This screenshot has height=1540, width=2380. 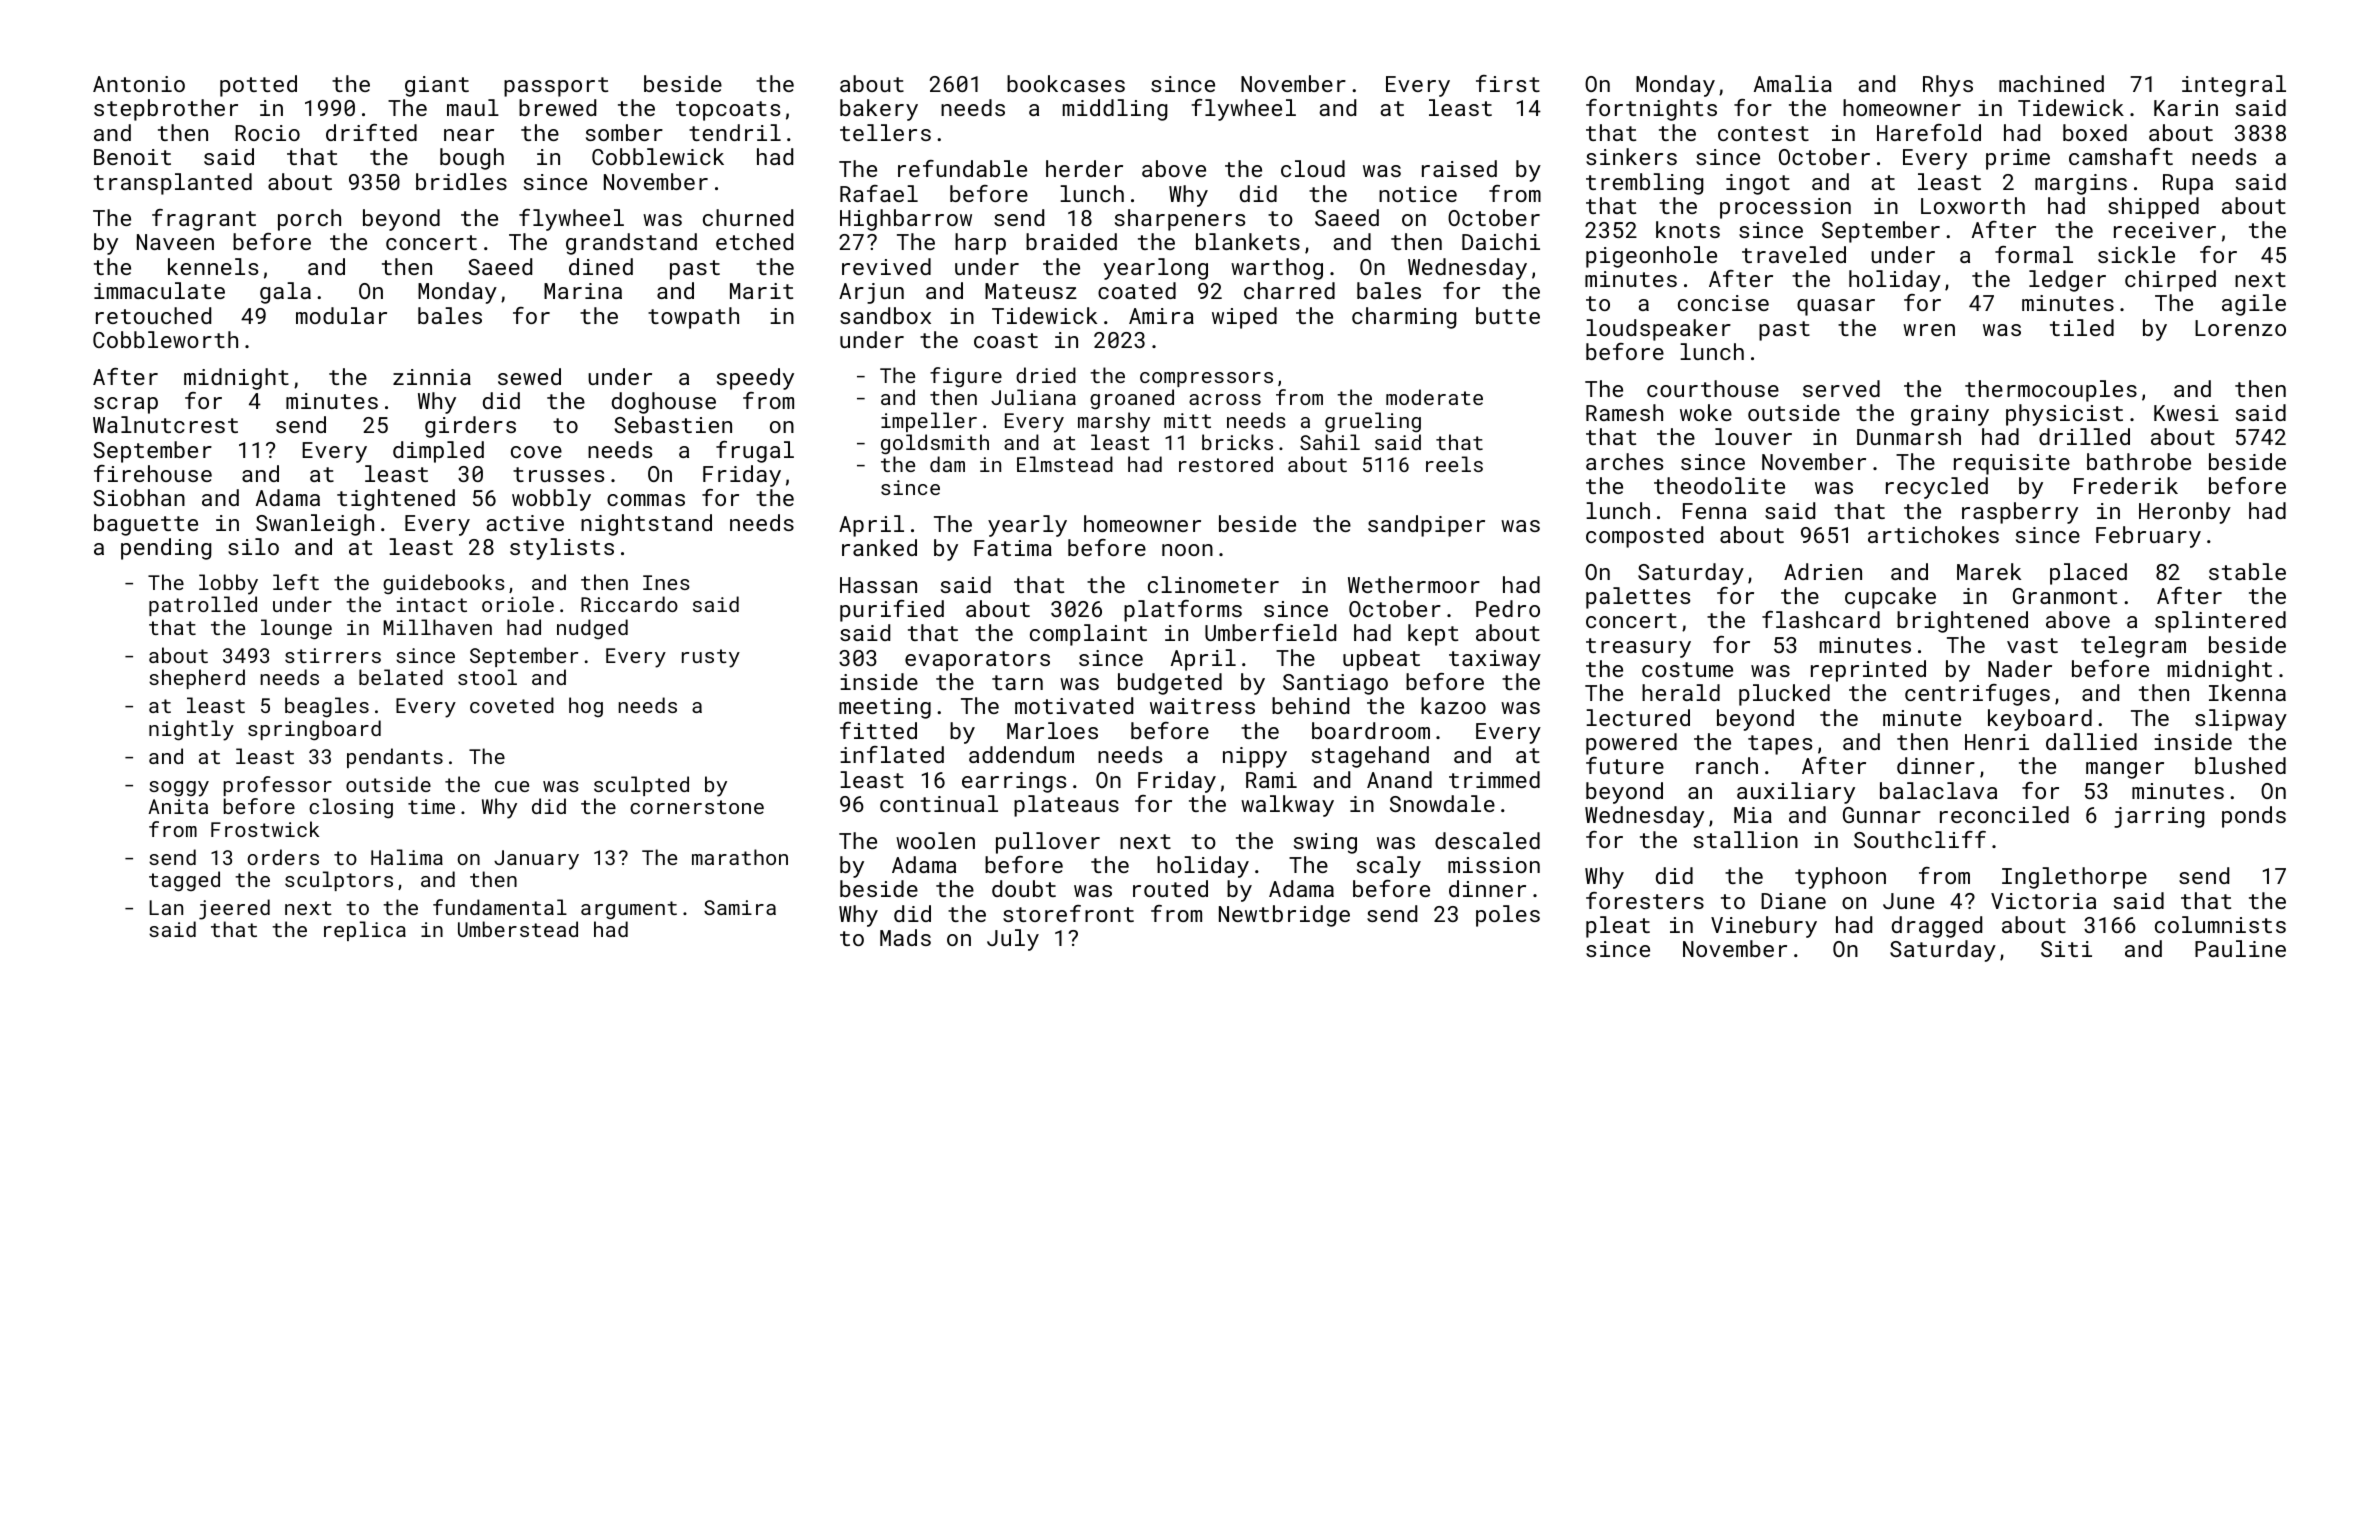 What do you see at coordinates (1027, 526) in the screenshot?
I see `yearly` at bounding box center [1027, 526].
